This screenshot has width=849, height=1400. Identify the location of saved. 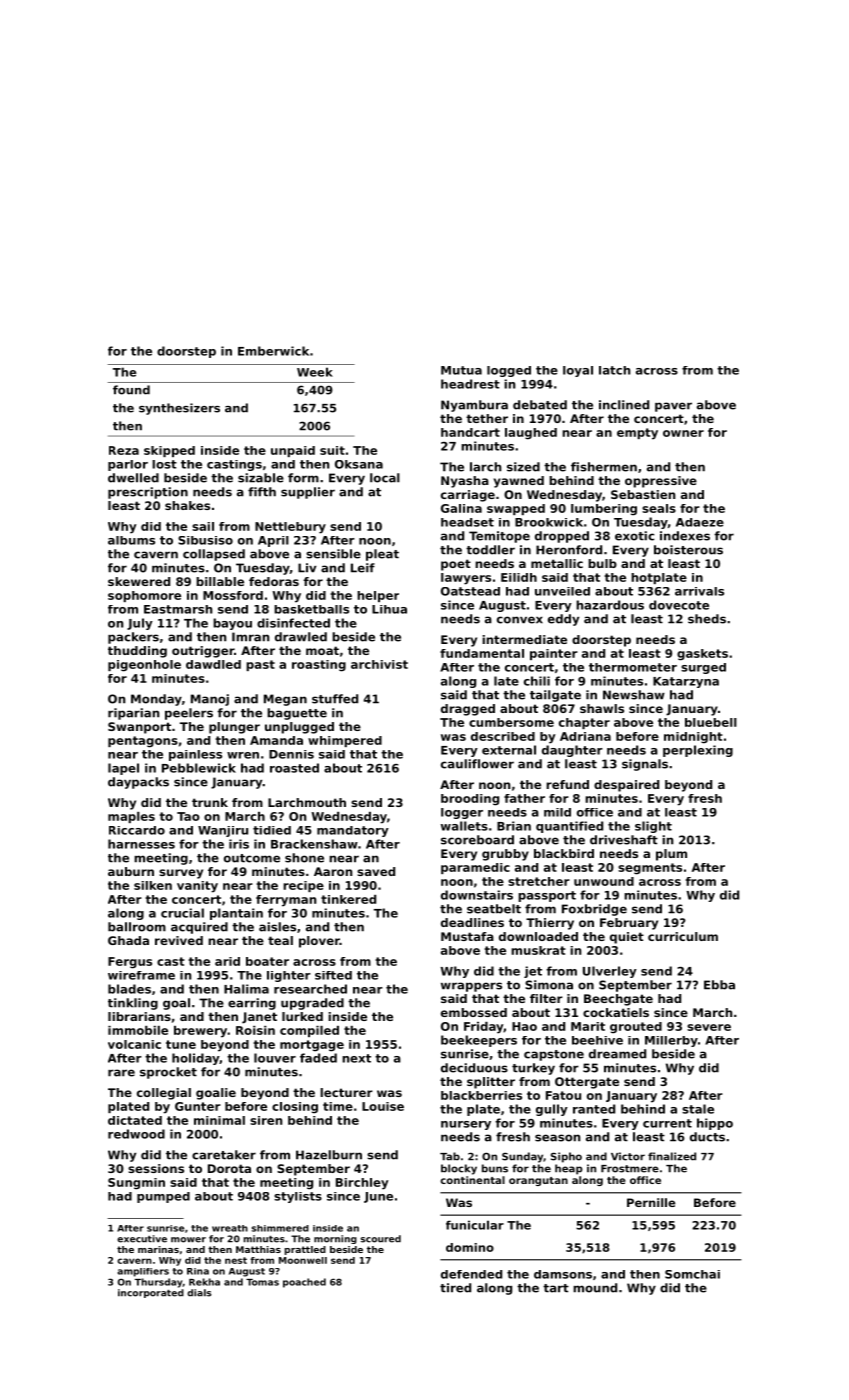
(376, 871).
